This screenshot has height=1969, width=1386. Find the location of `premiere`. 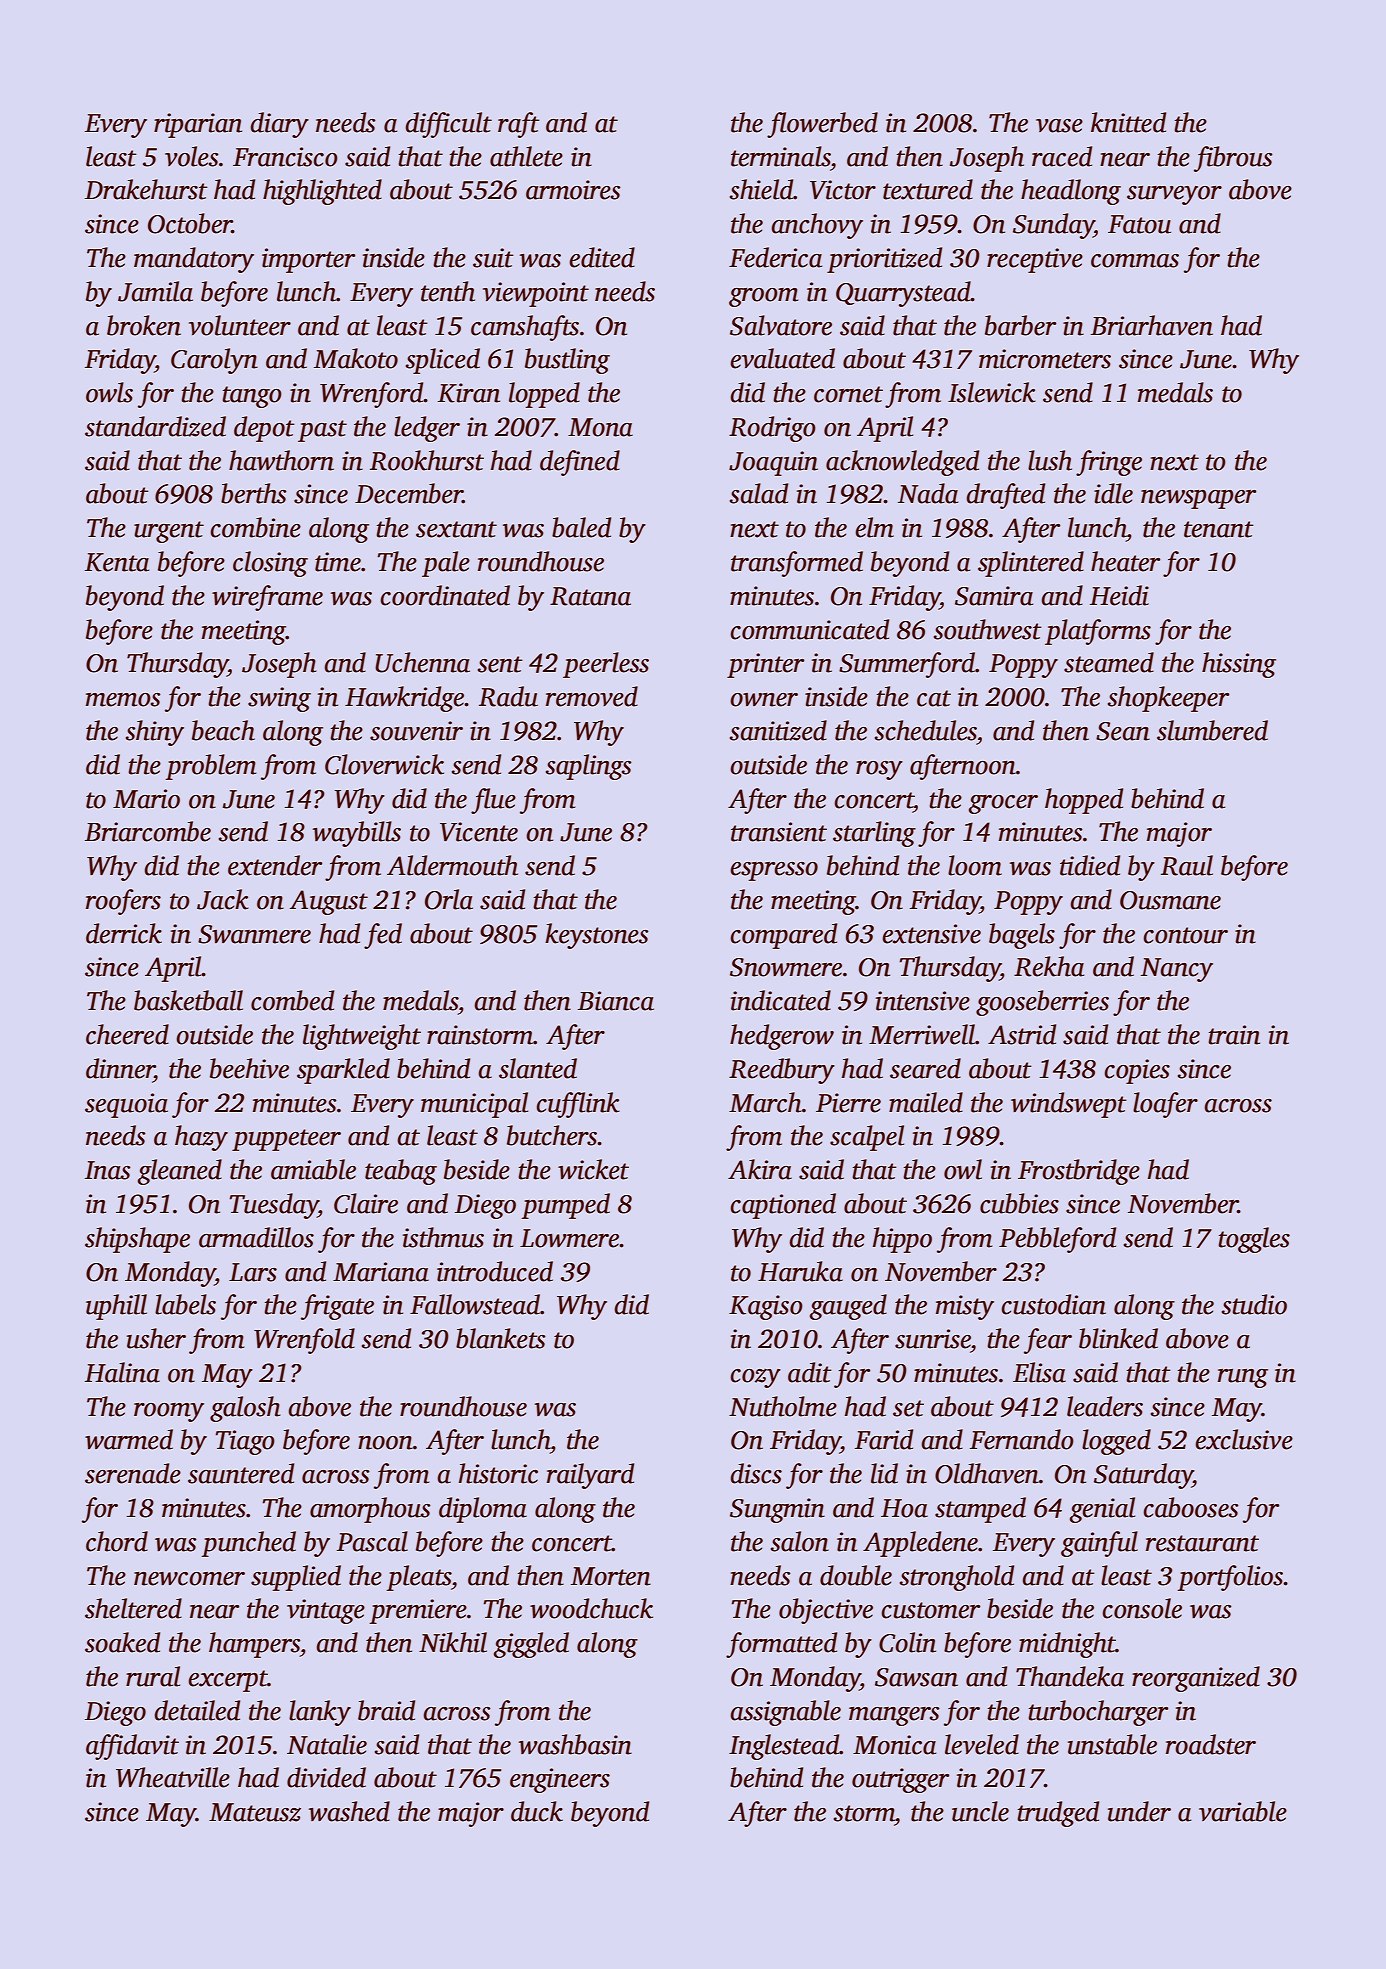

premiere is located at coordinates (418, 1611).
